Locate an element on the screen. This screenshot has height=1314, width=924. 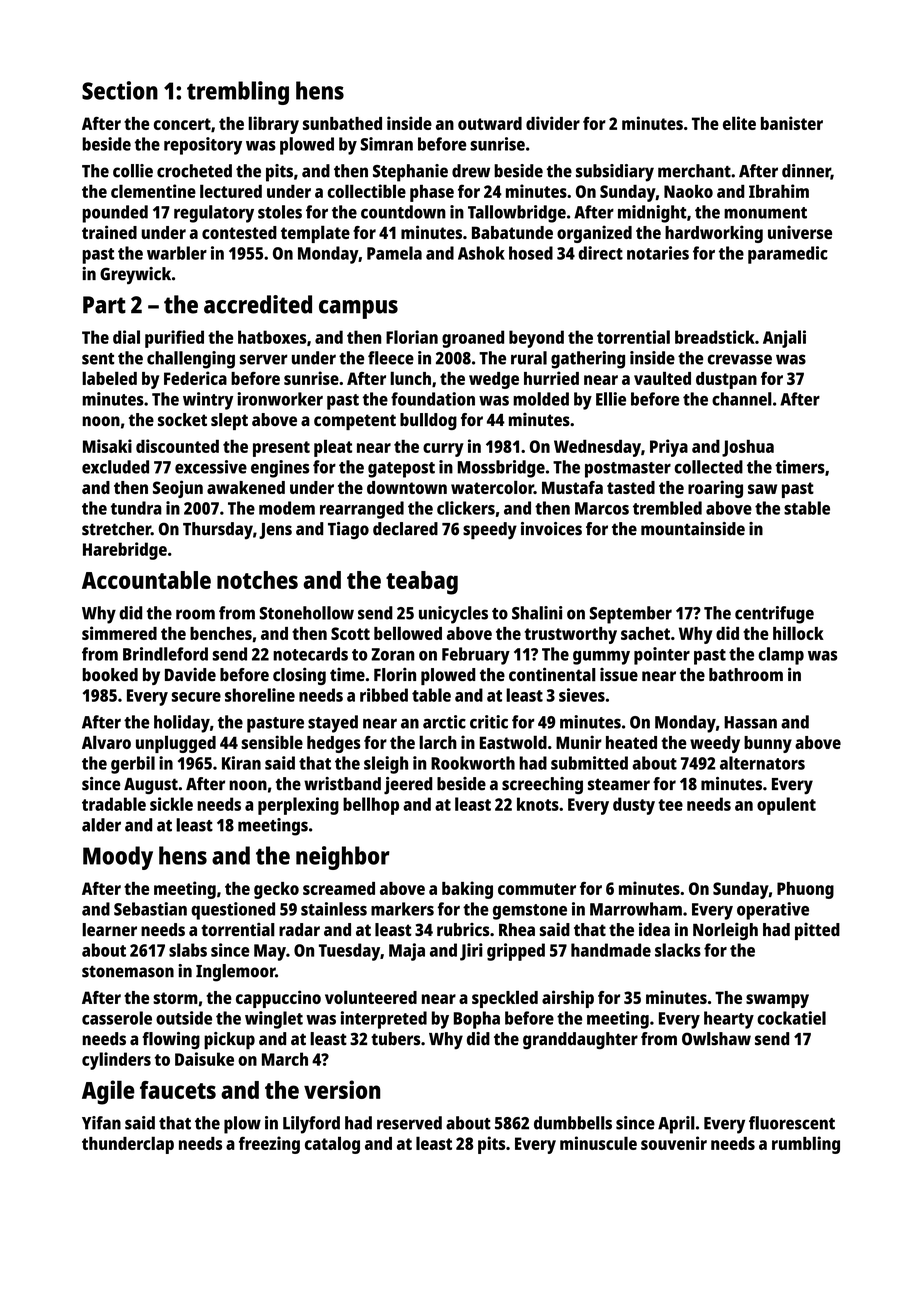
elite is located at coordinates (739, 123).
